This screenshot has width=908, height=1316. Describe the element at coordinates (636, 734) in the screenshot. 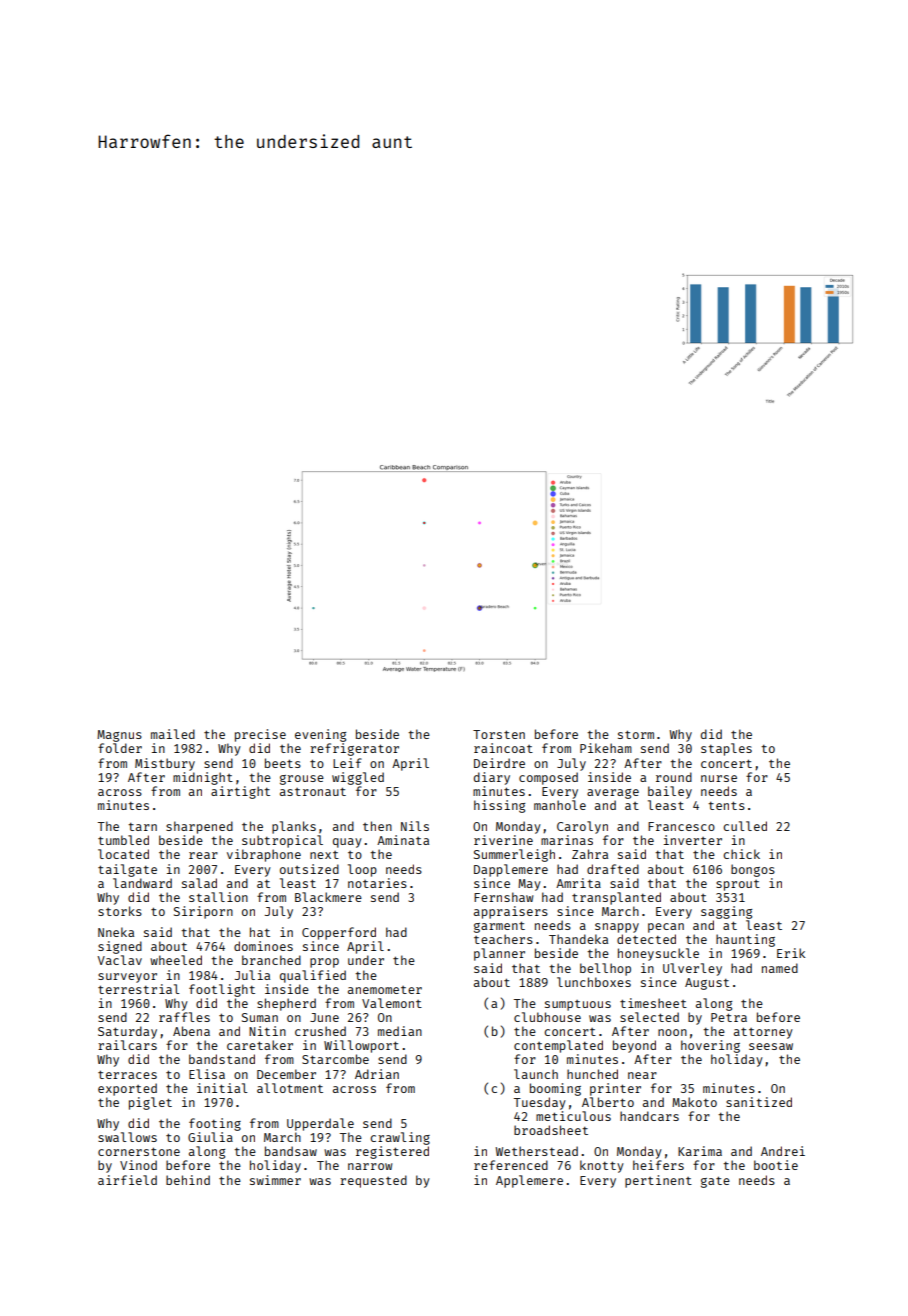

I see `storm` at that location.
